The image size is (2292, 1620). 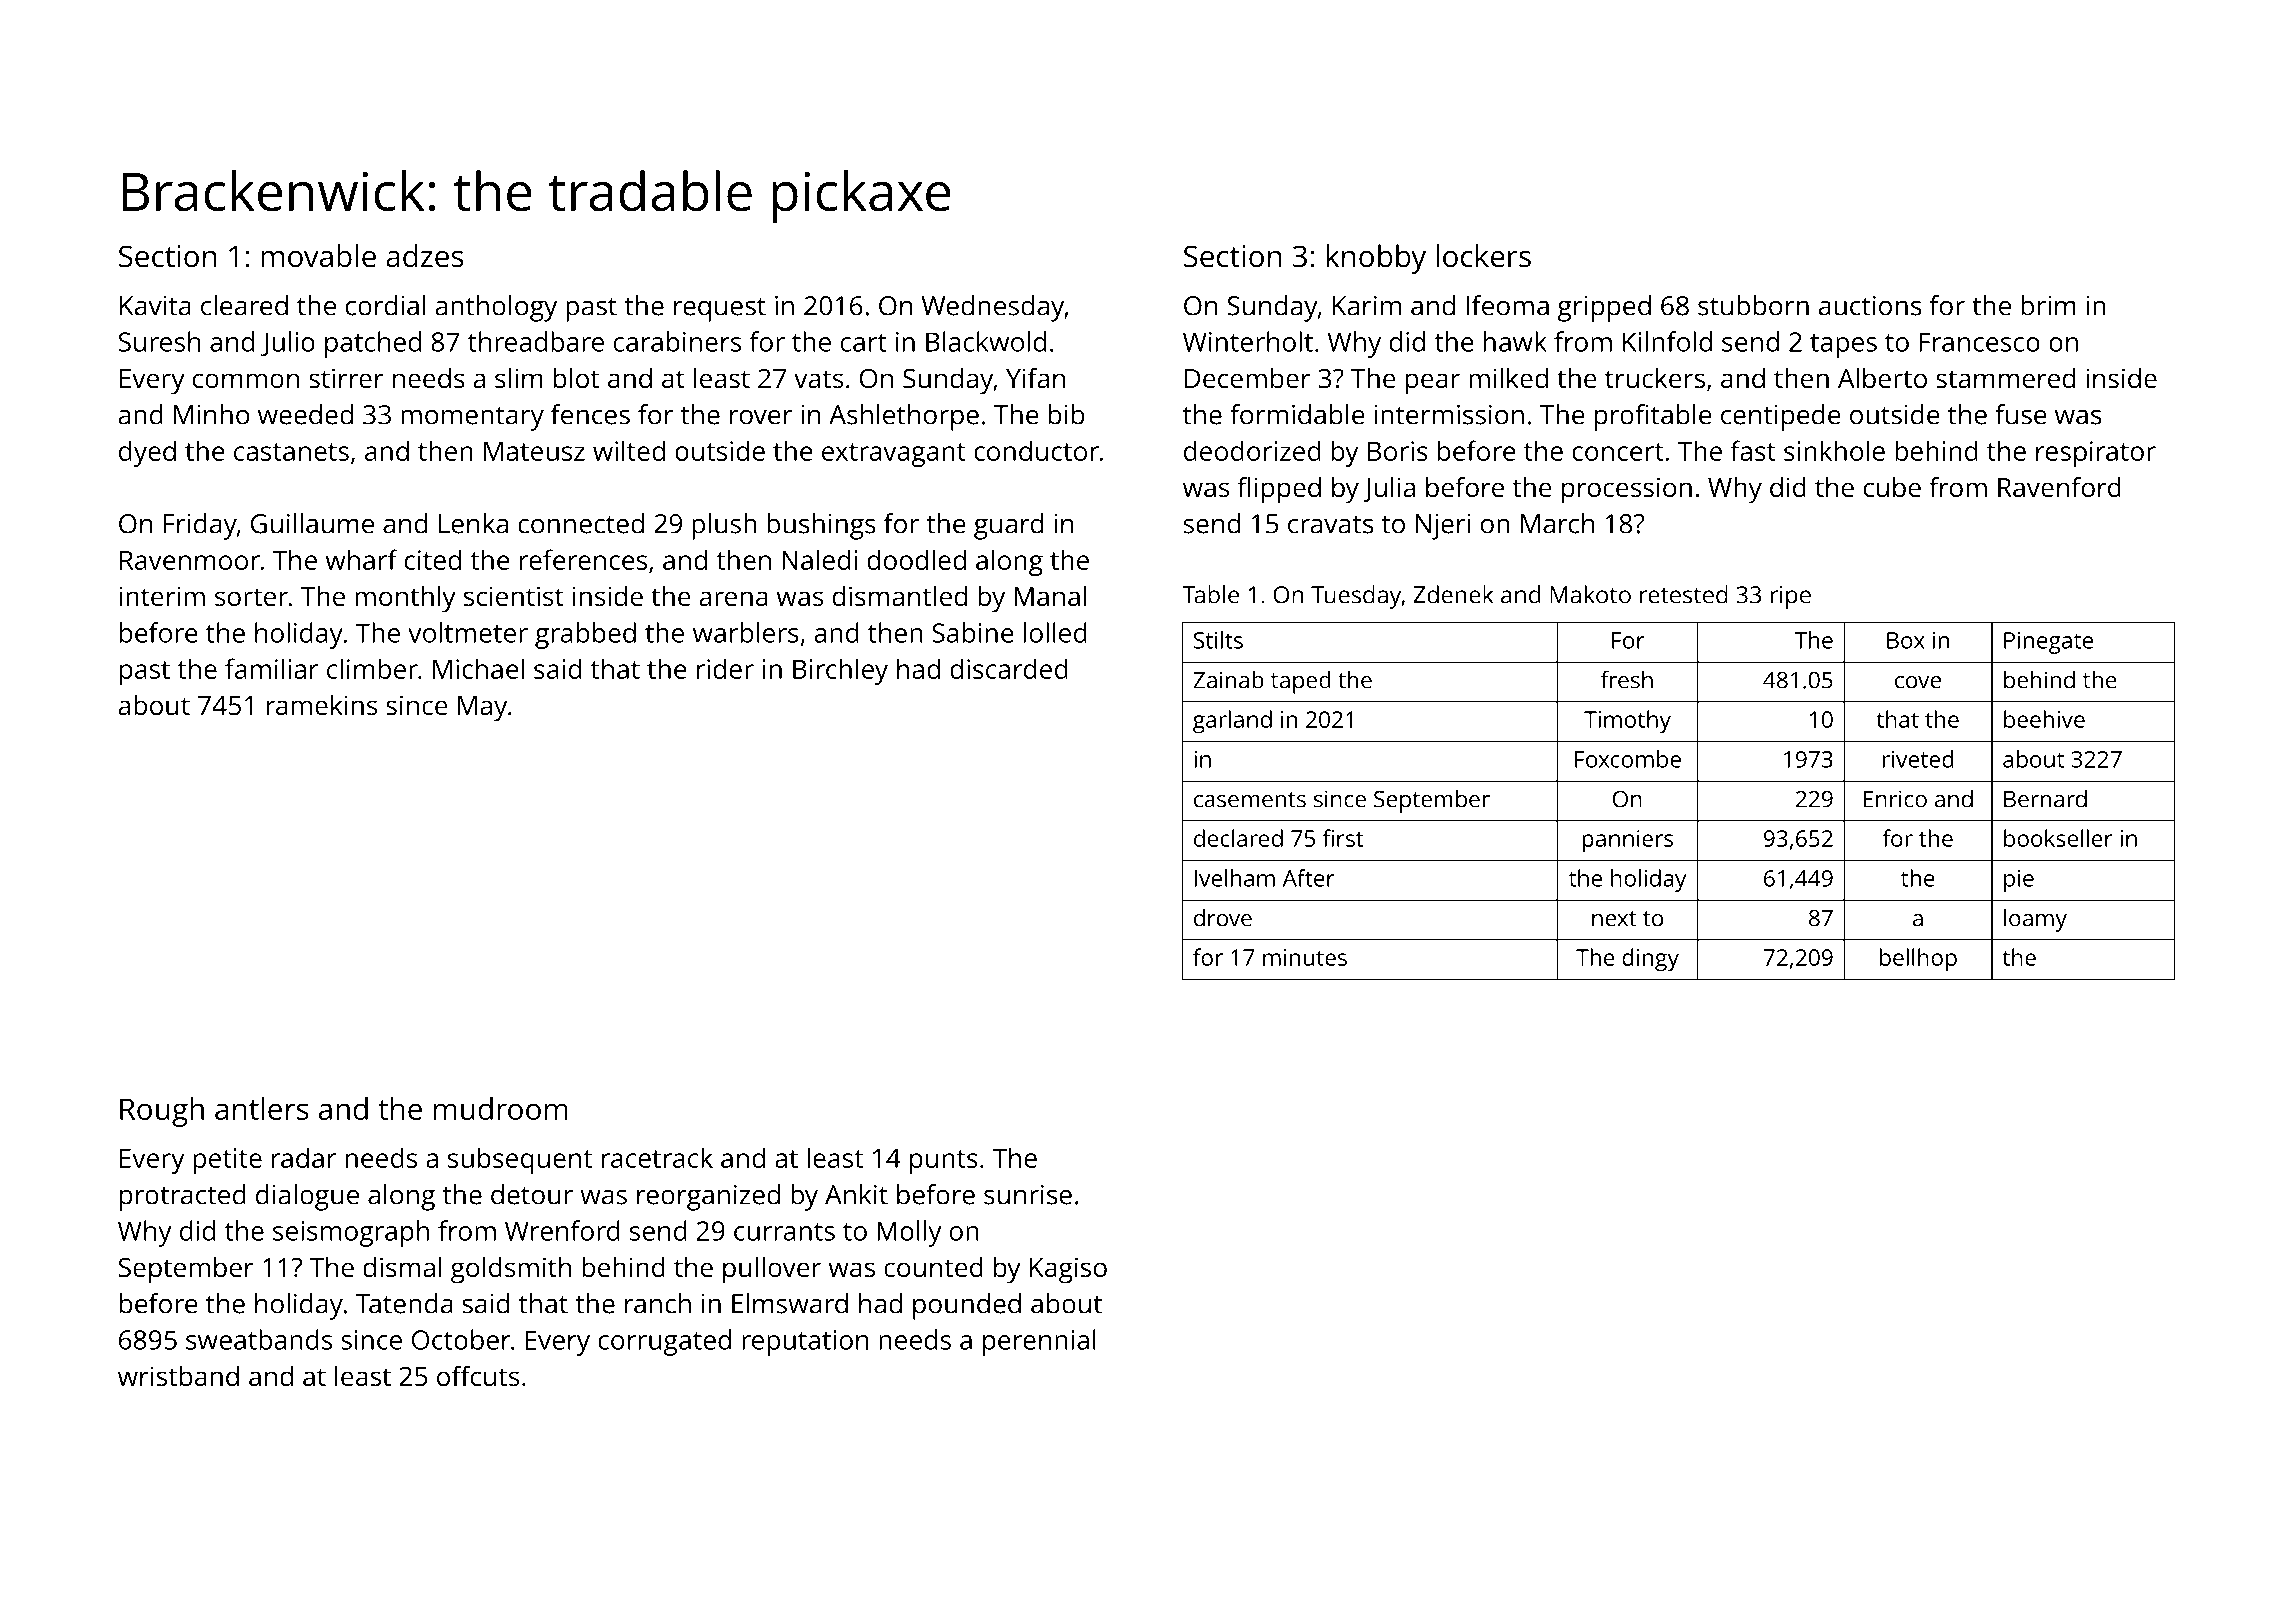 I want to click on offcuts, so click(x=478, y=1376).
